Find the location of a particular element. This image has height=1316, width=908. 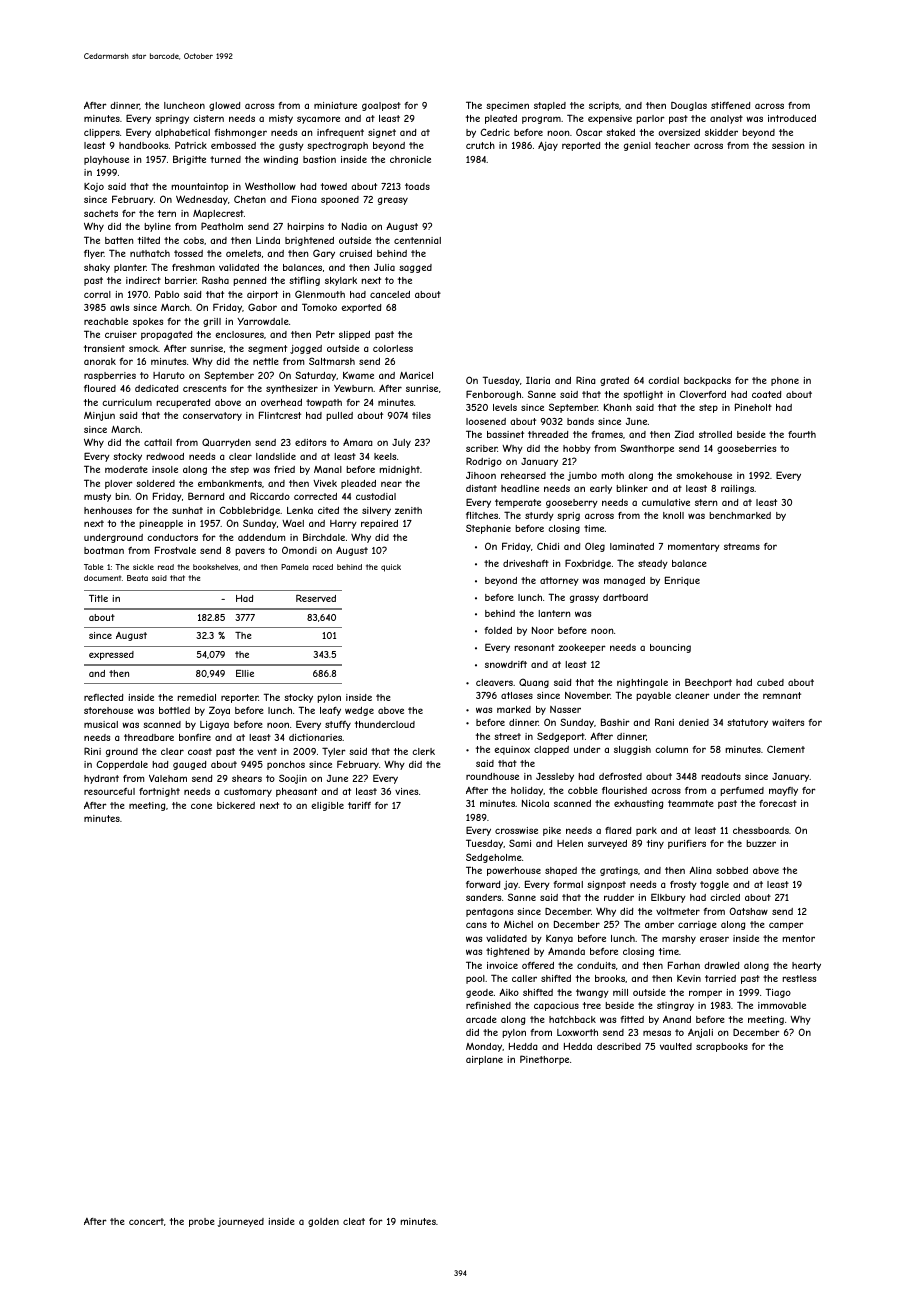

Ajay is located at coordinates (548, 146).
